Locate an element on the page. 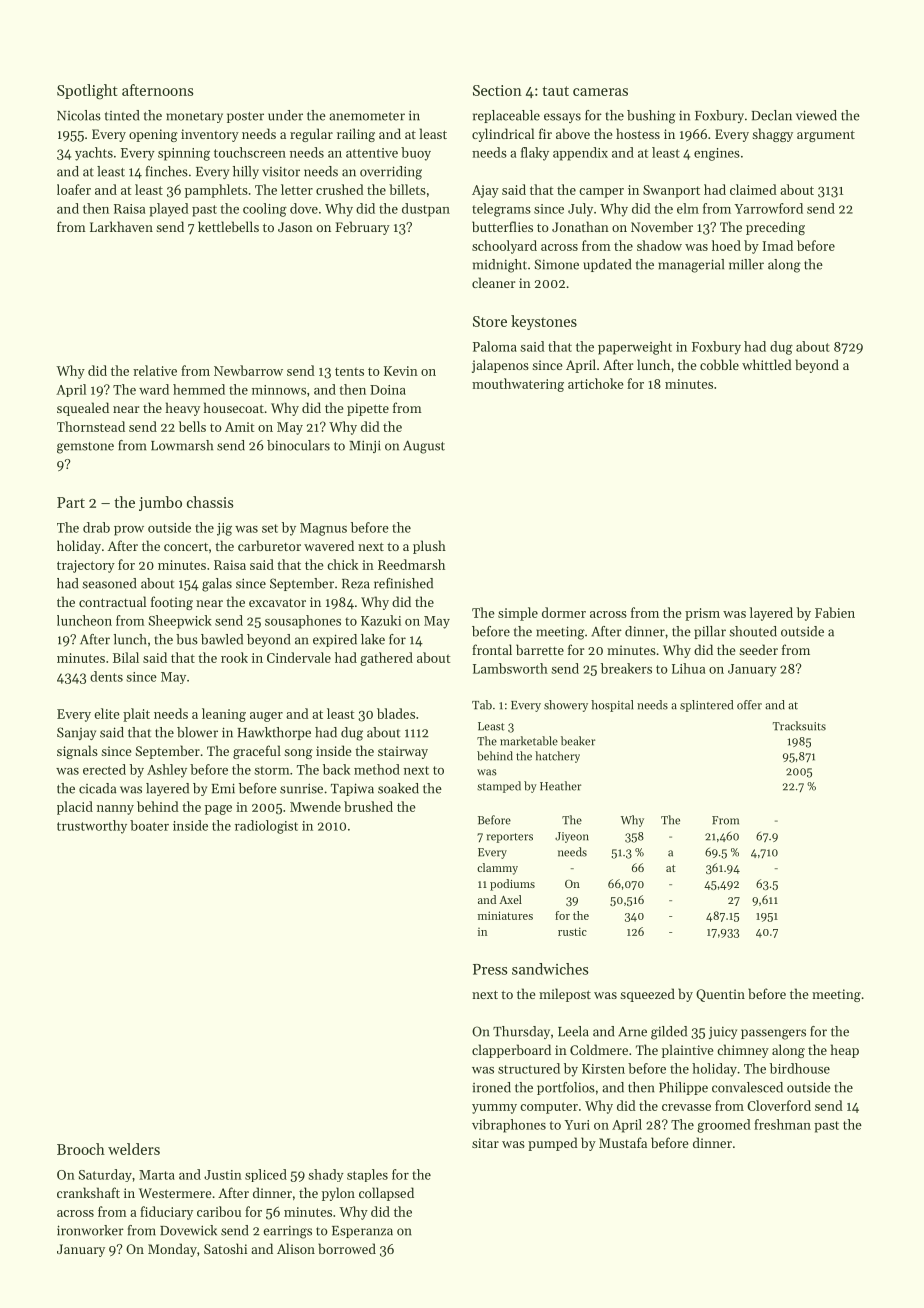 This page has height=1308, width=924. mouthwatering is located at coordinates (518, 385).
